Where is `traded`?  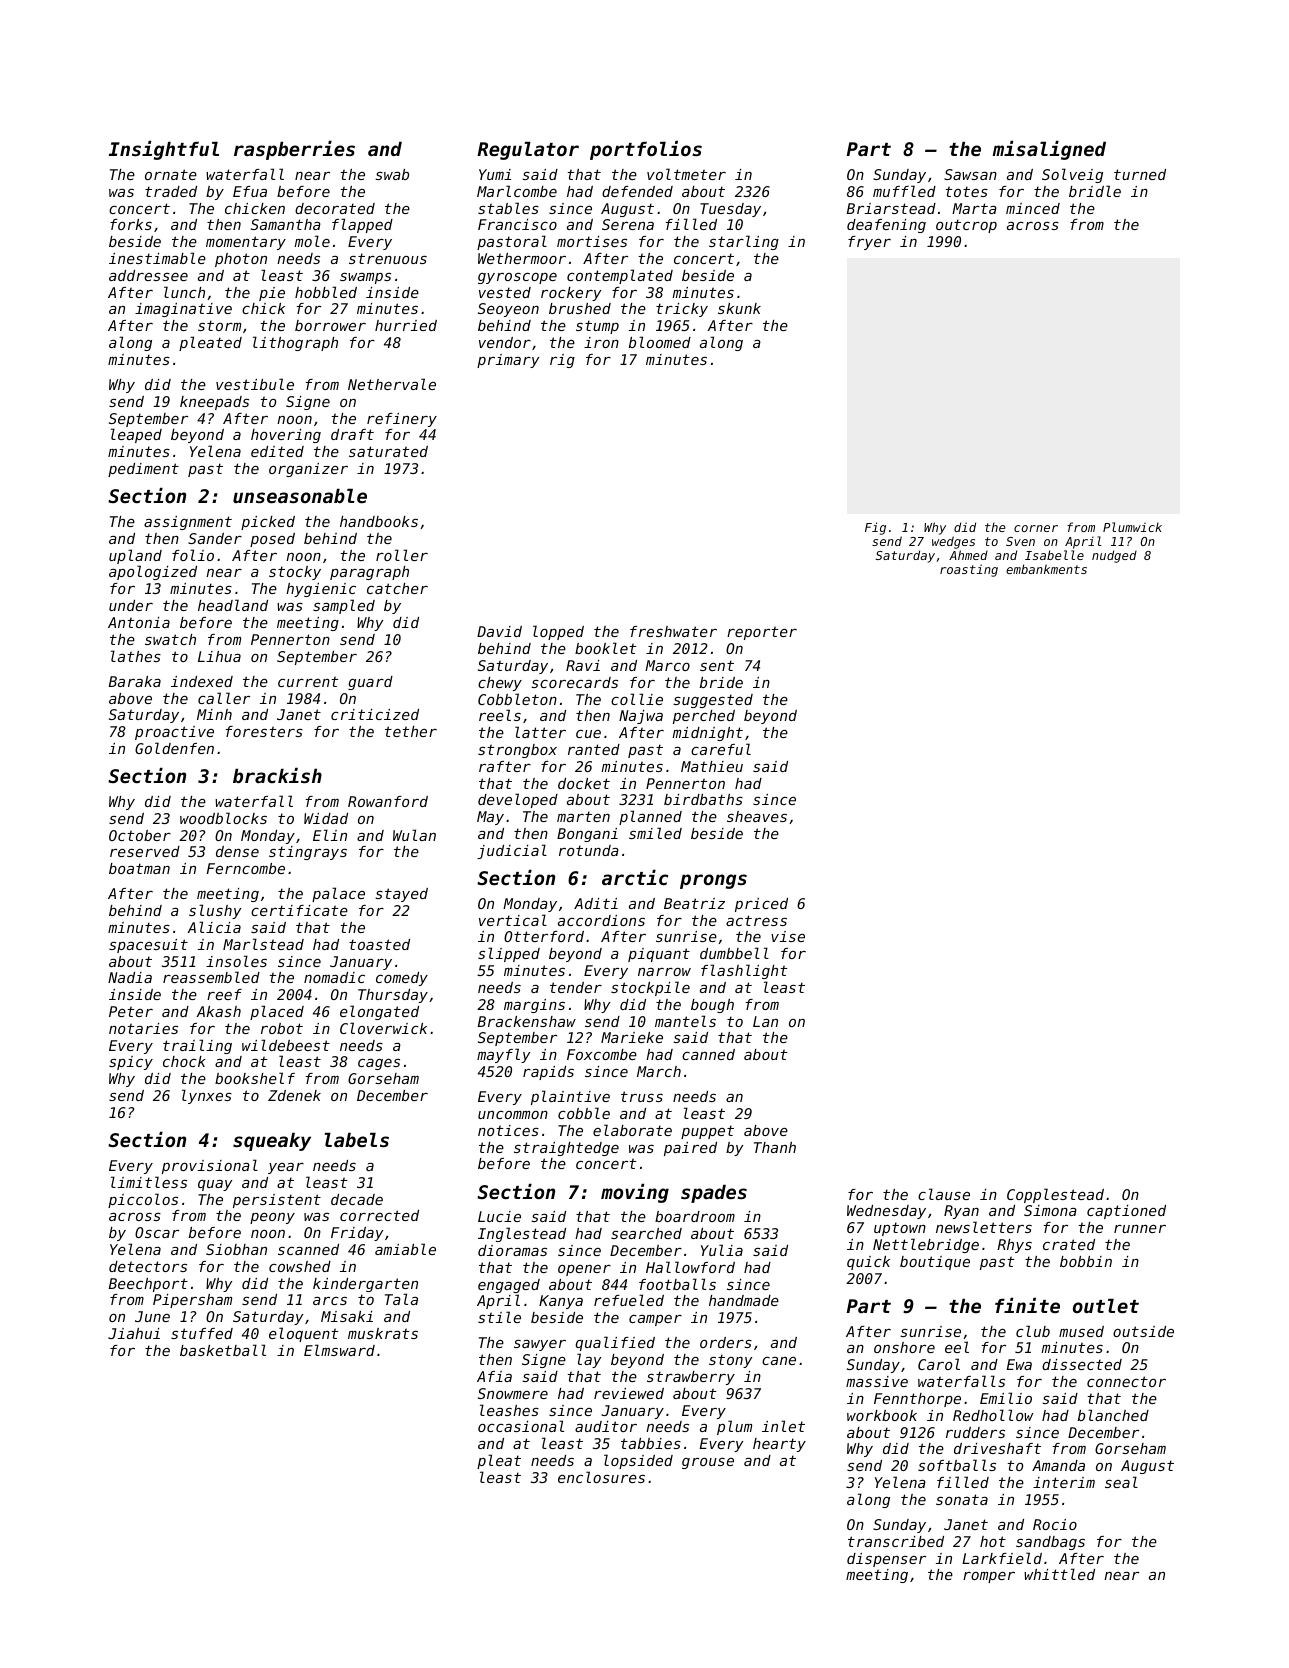 traded is located at coordinates (171, 191).
